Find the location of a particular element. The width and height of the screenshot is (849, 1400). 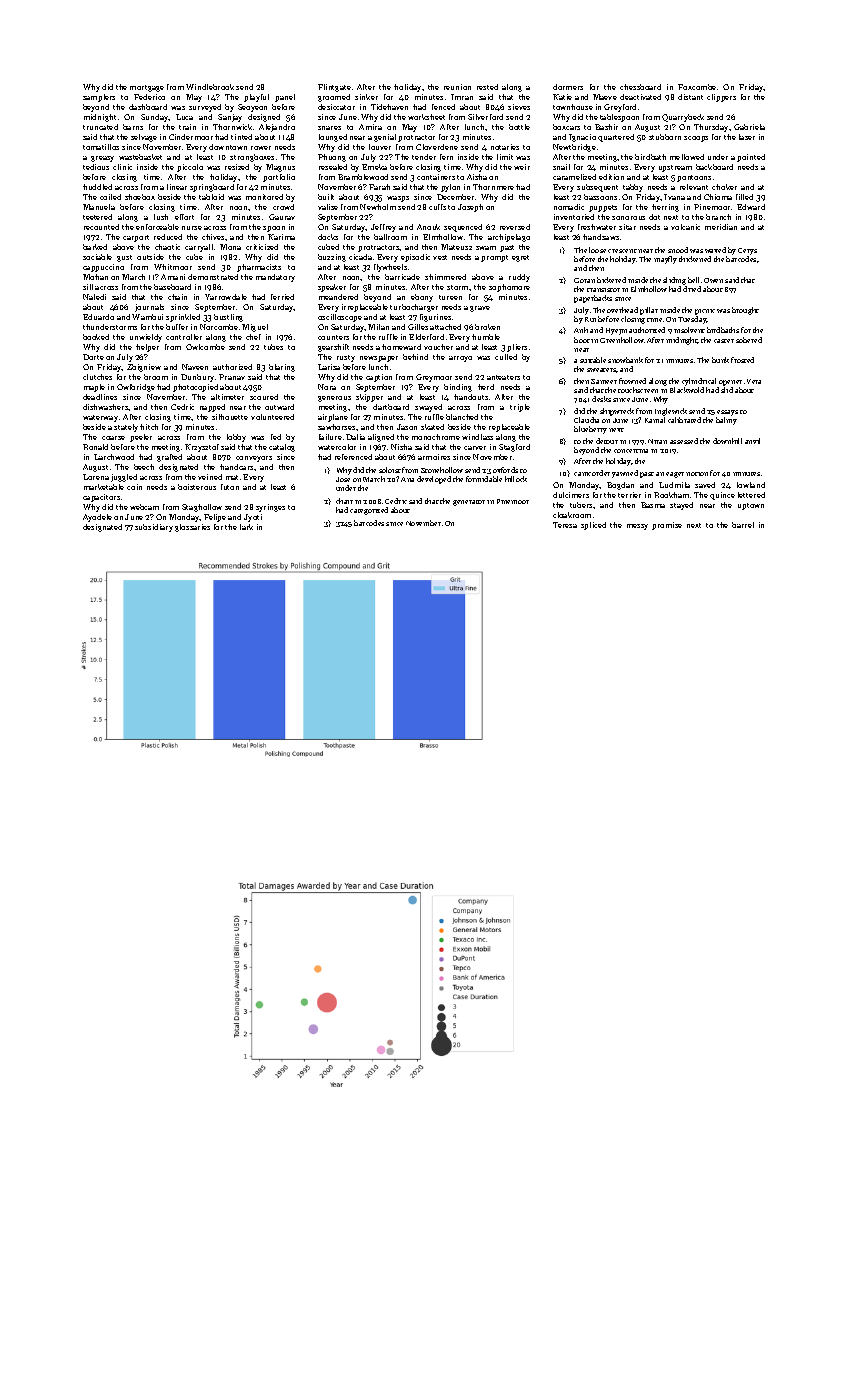

booked is located at coordinates (96, 337).
